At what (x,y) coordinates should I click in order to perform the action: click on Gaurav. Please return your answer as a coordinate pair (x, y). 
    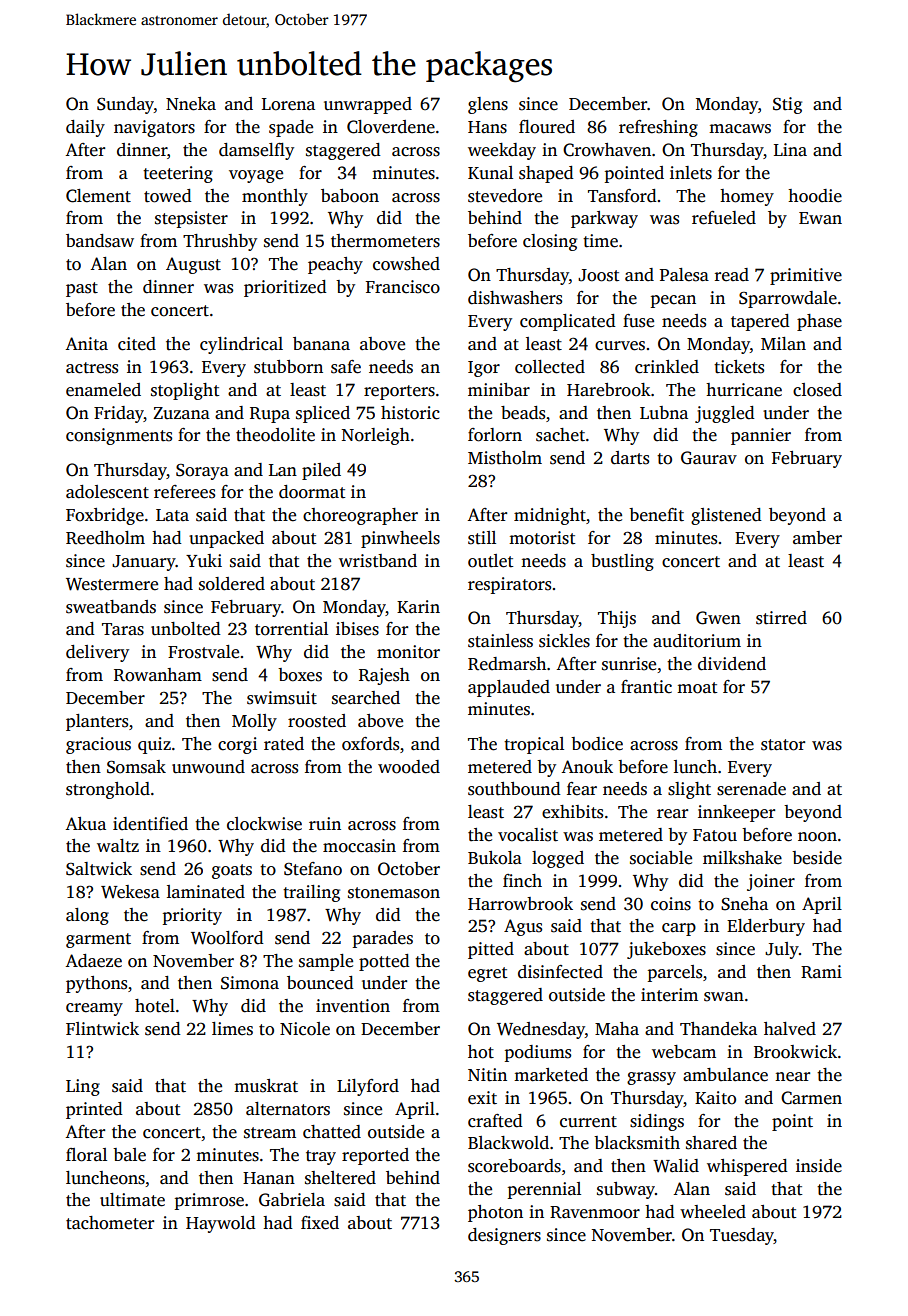
    Looking at the image, I should click on (709, 458).
